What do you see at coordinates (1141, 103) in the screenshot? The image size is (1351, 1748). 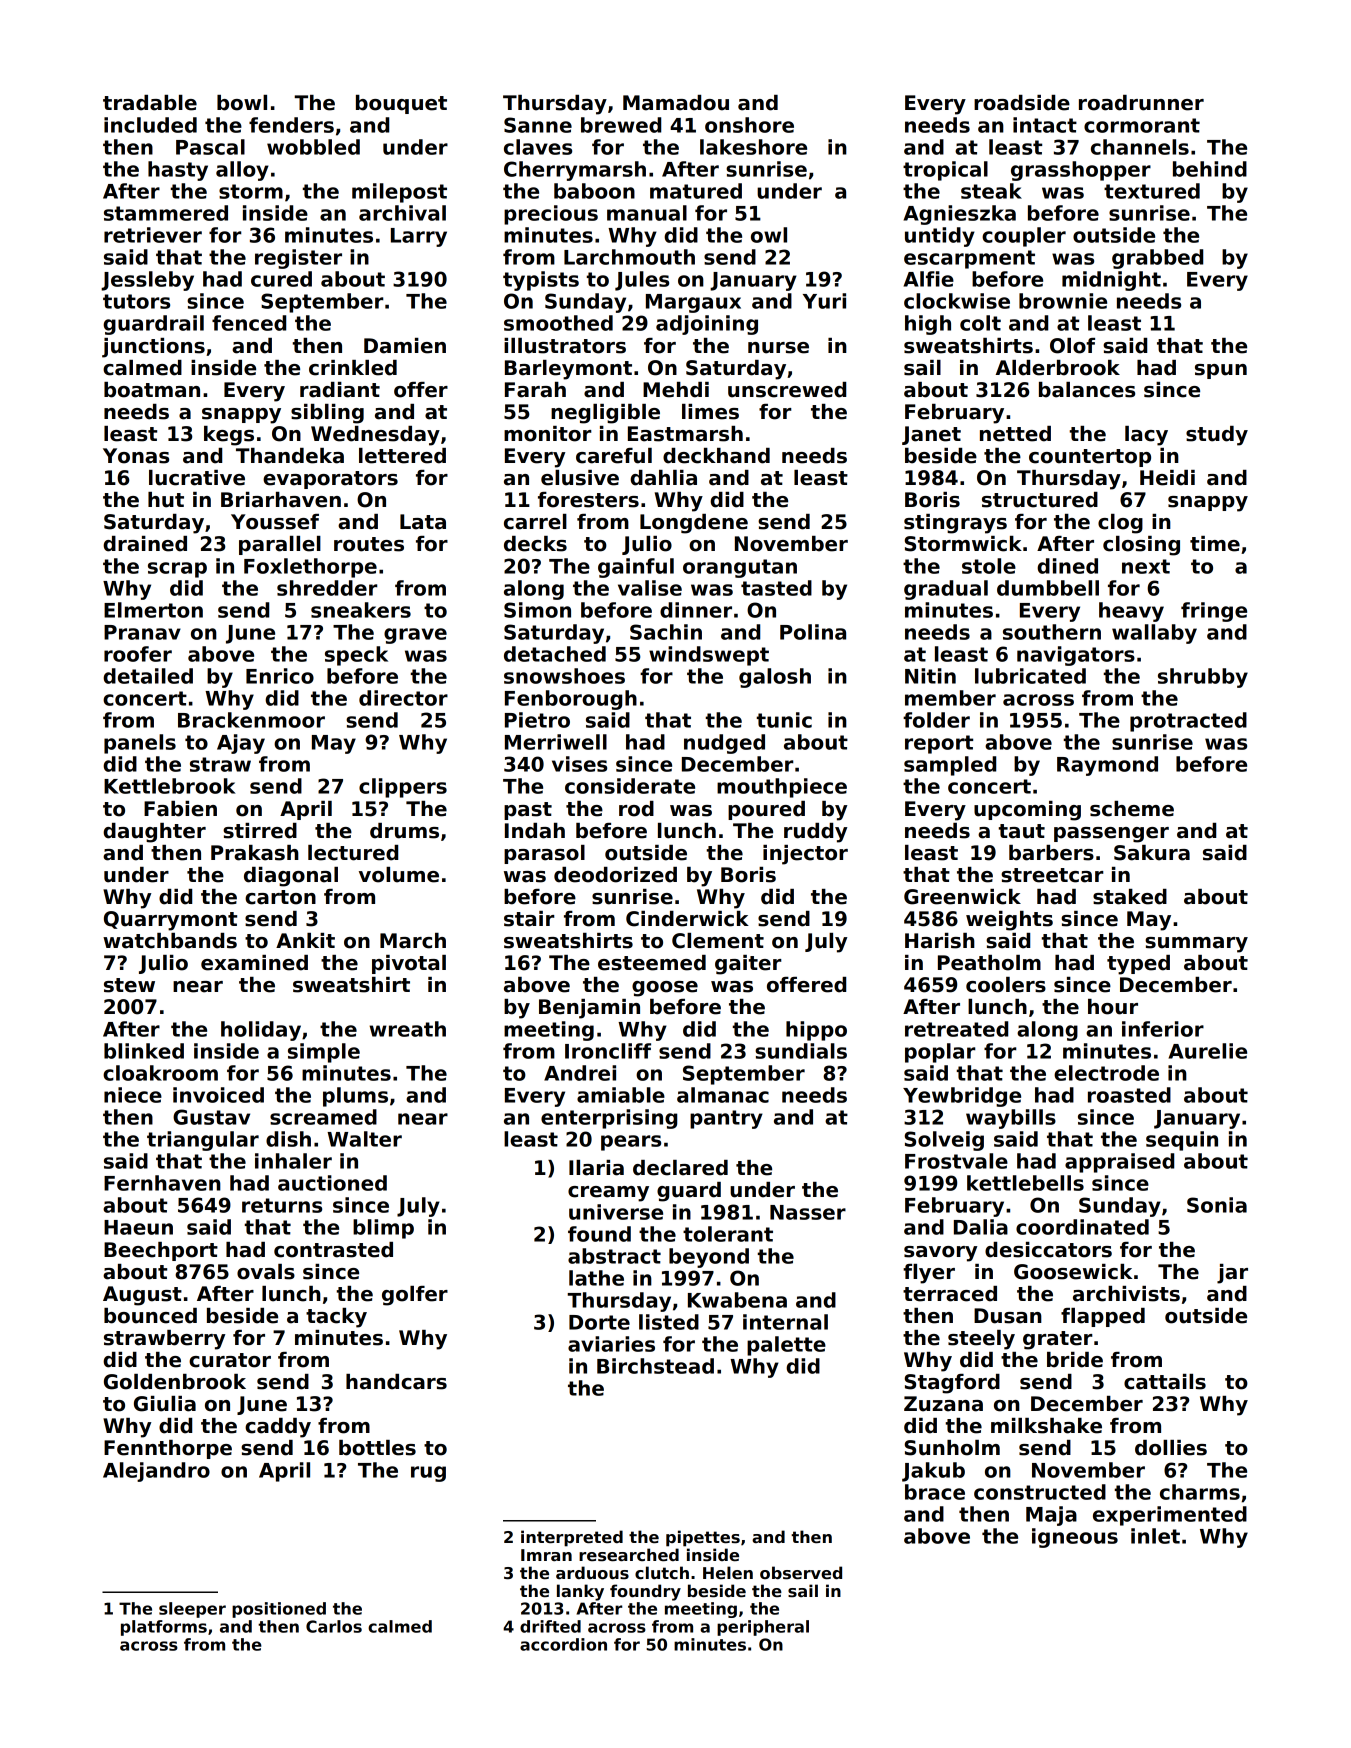 I see `roadrunner` at bounding box center [1141, 103].
